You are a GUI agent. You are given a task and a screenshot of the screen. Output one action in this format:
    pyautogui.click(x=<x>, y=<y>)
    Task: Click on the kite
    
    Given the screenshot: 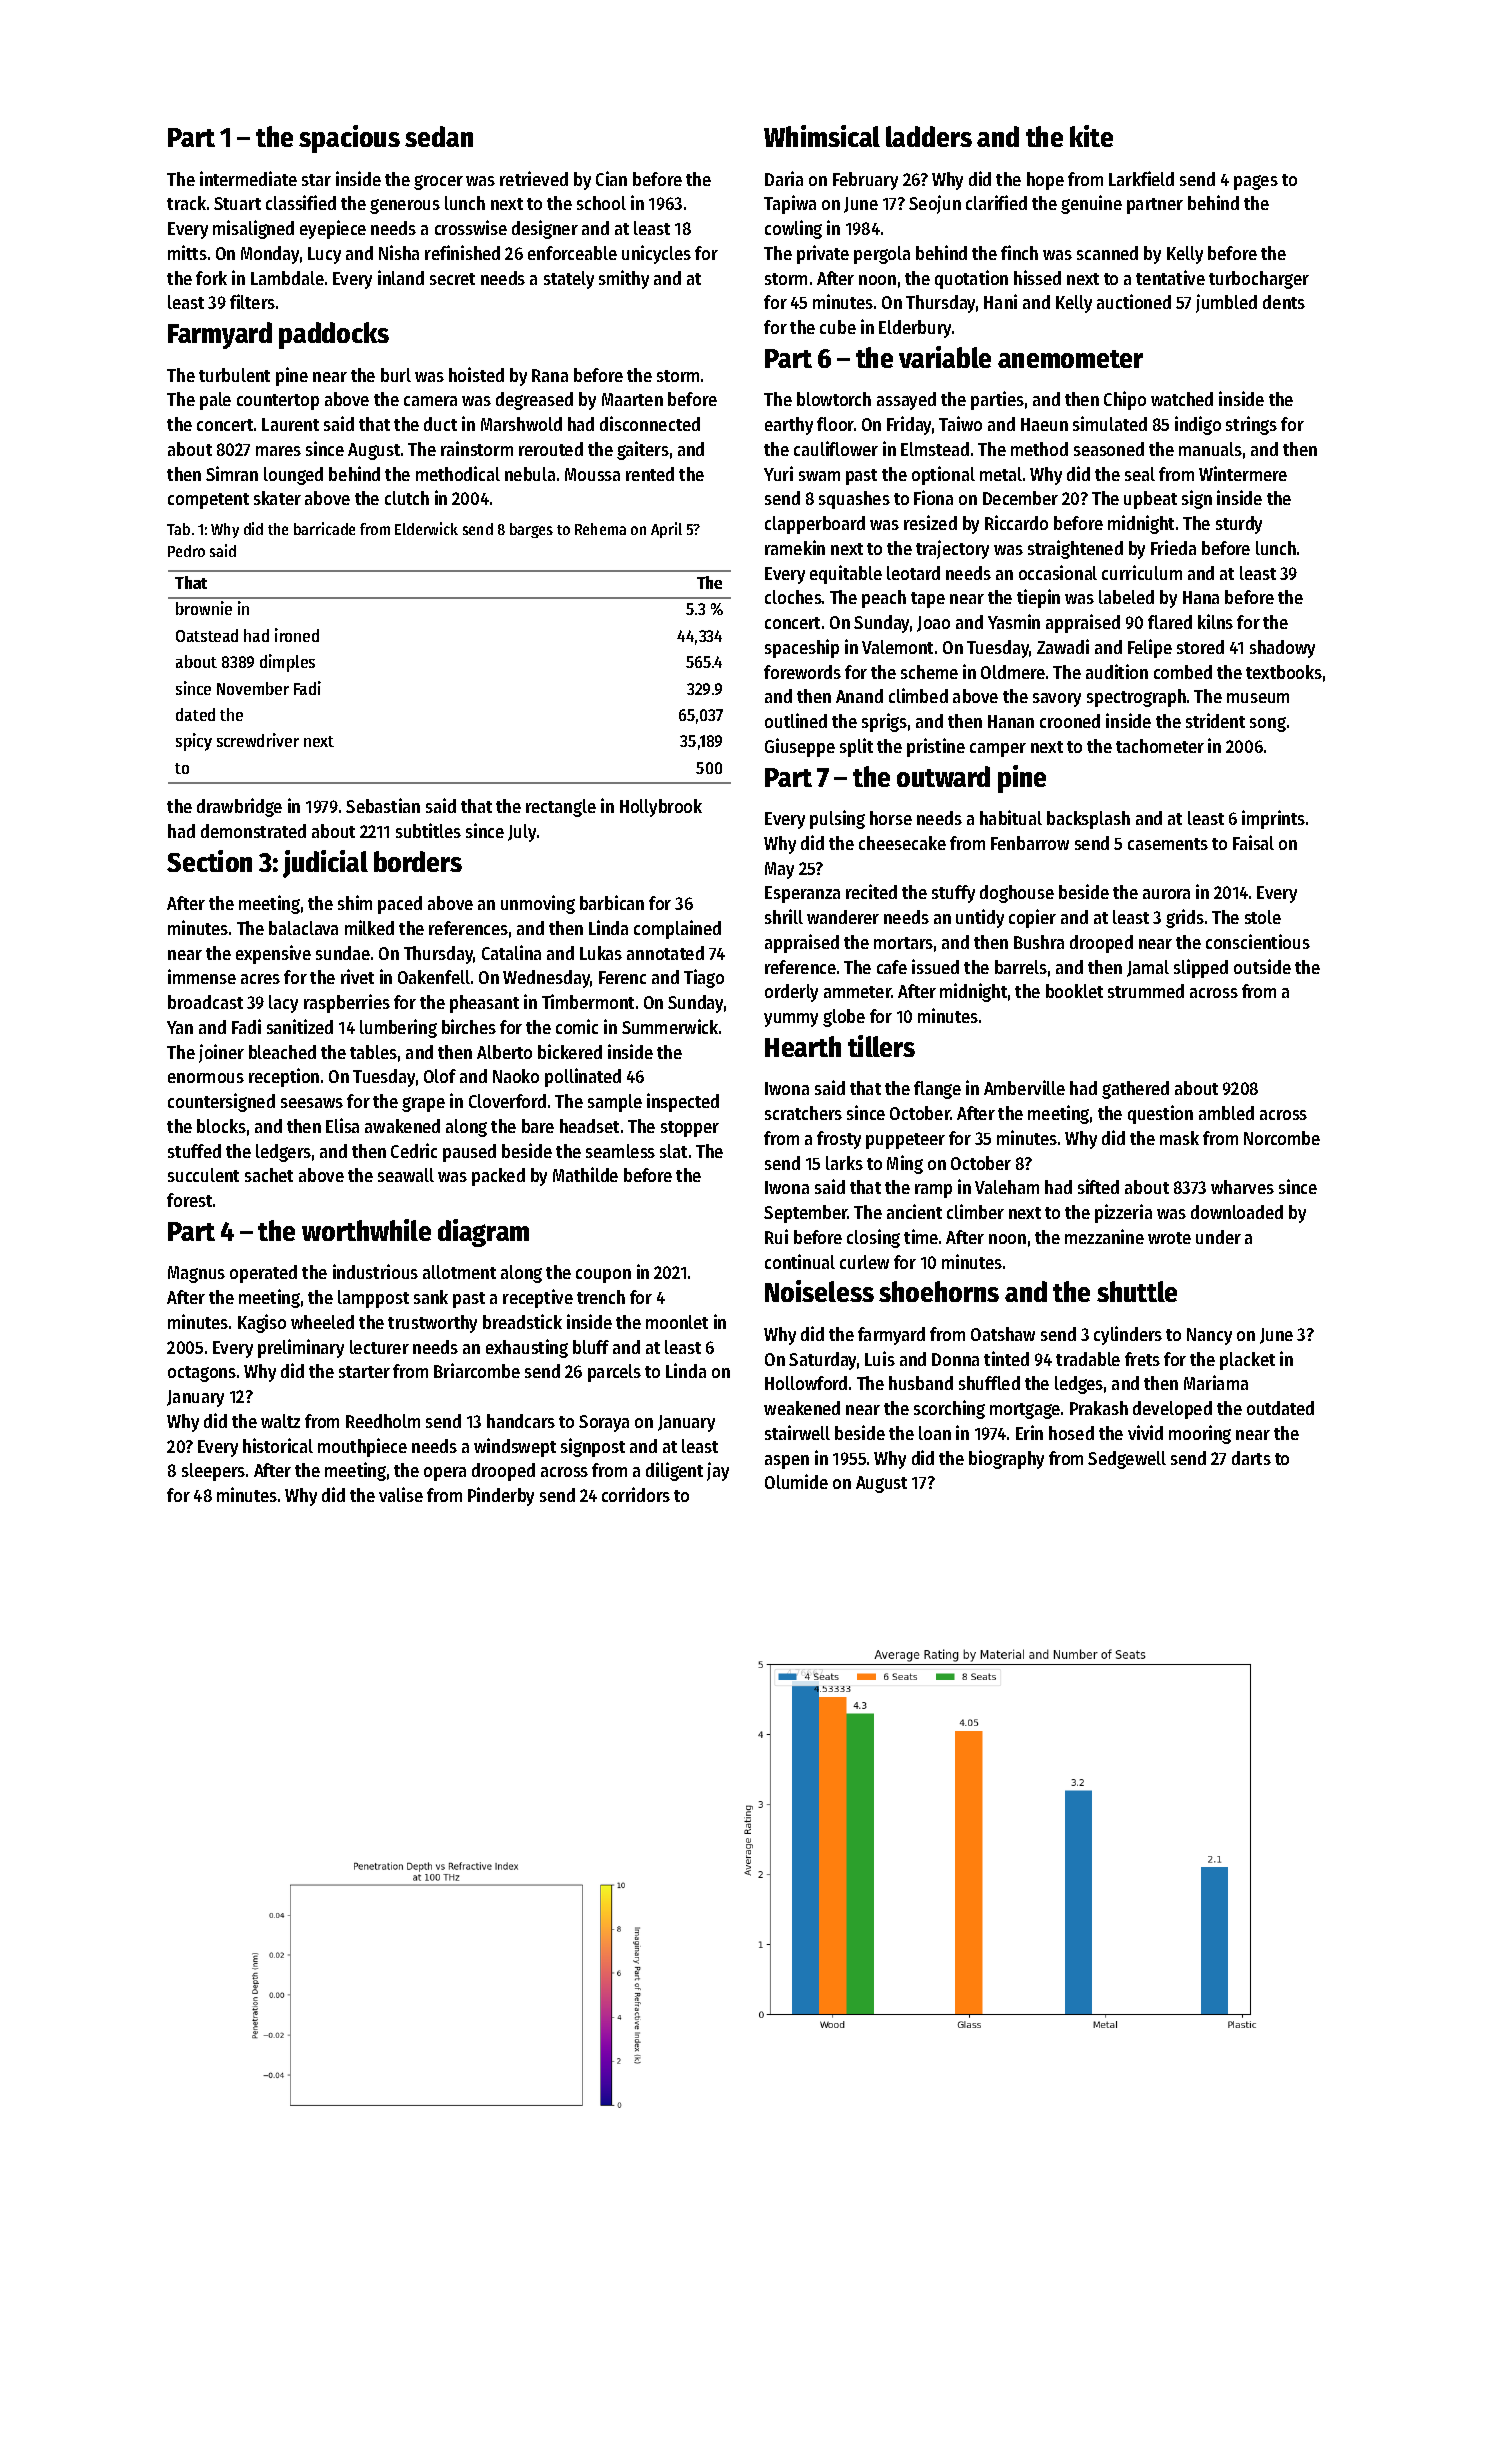 What is the action you would take?
    pyautogui.click(x=1091, y=136)
